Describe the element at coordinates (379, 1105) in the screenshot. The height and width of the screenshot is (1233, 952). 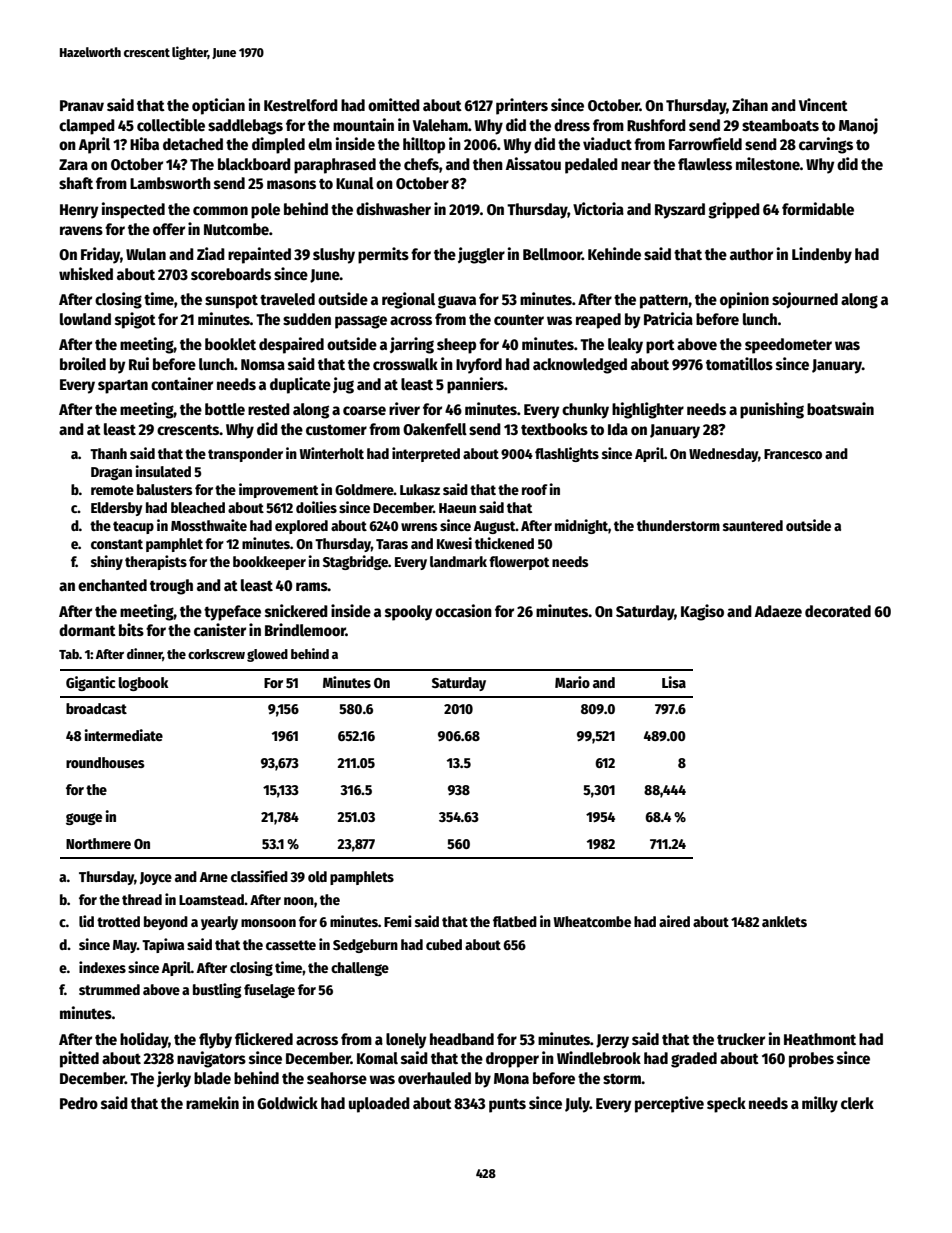
I see `uploaded` at that location.
